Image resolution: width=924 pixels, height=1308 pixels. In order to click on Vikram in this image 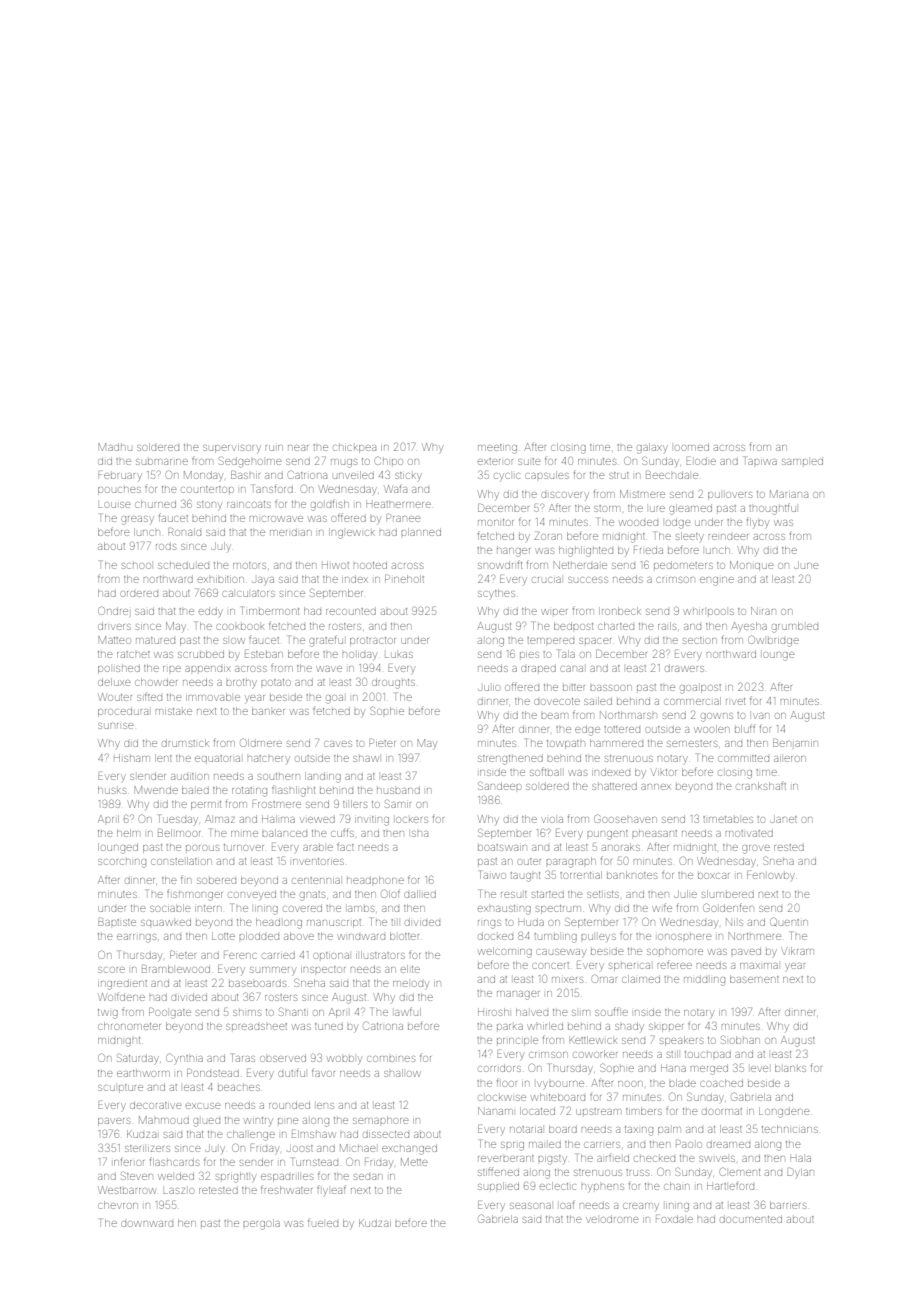, I will do `click(797, 951)`.
